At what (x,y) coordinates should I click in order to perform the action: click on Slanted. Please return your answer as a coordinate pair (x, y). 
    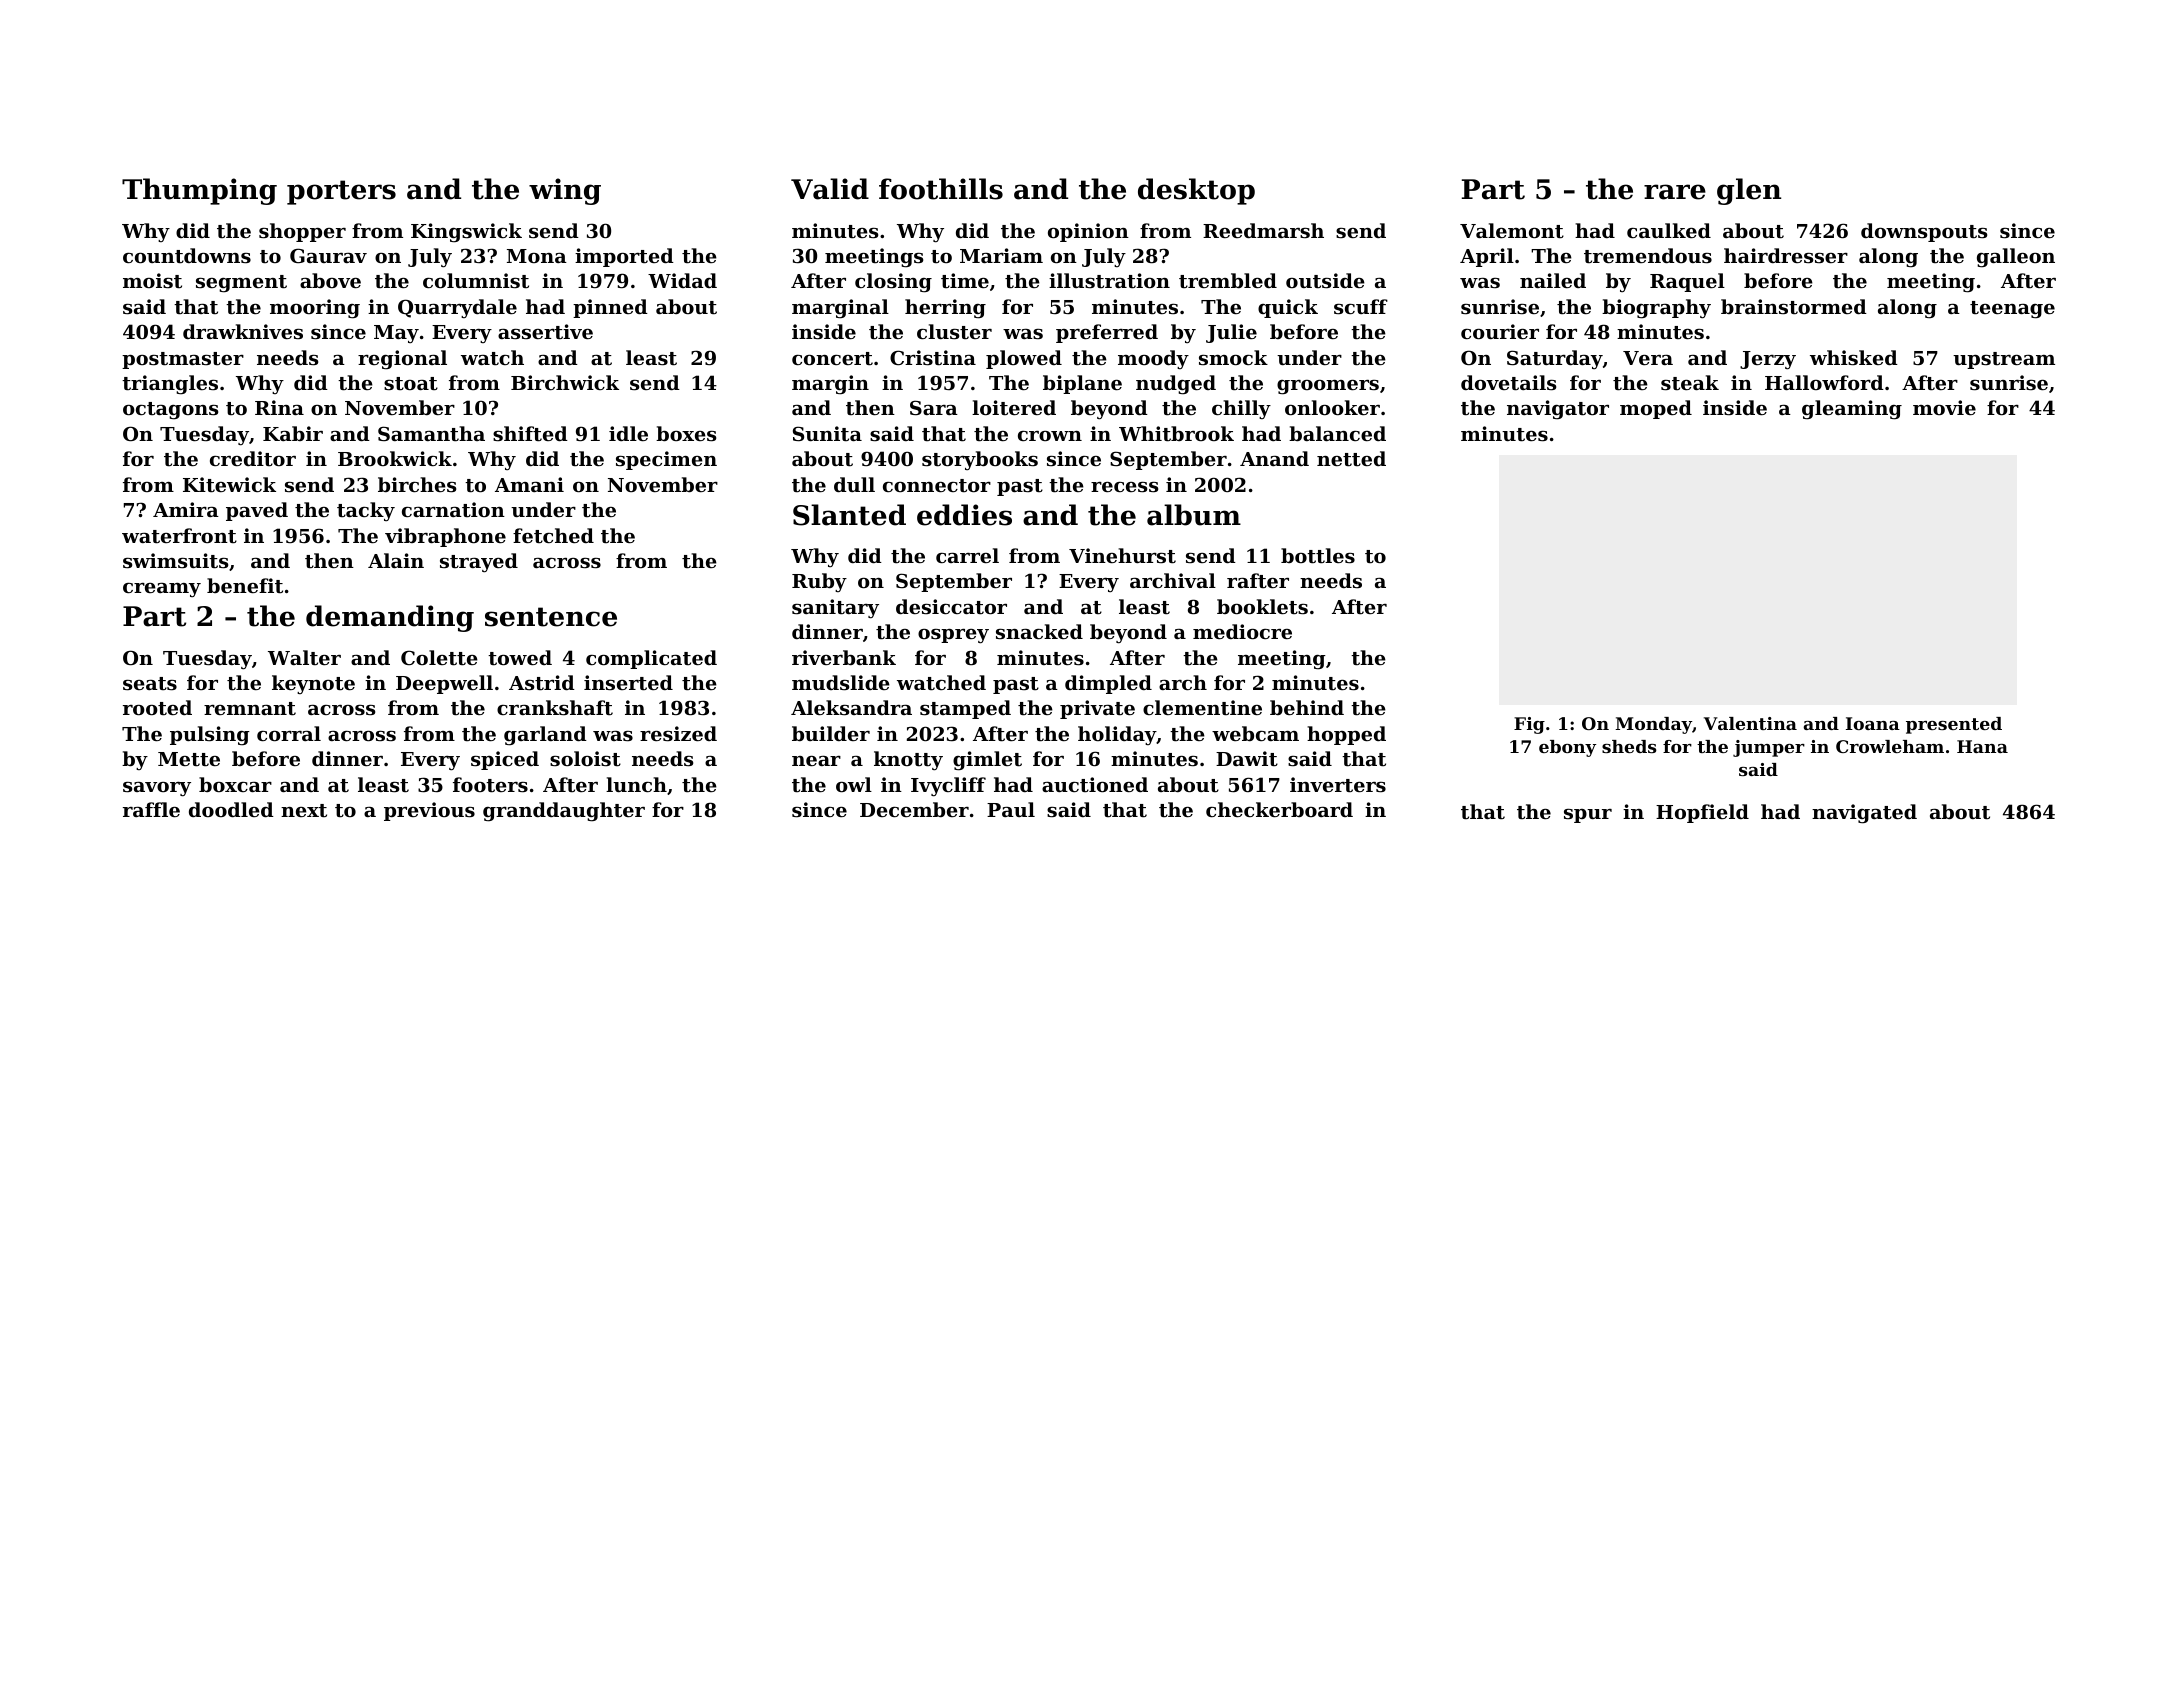
    Looking at the image, I should click on (849, 515).
